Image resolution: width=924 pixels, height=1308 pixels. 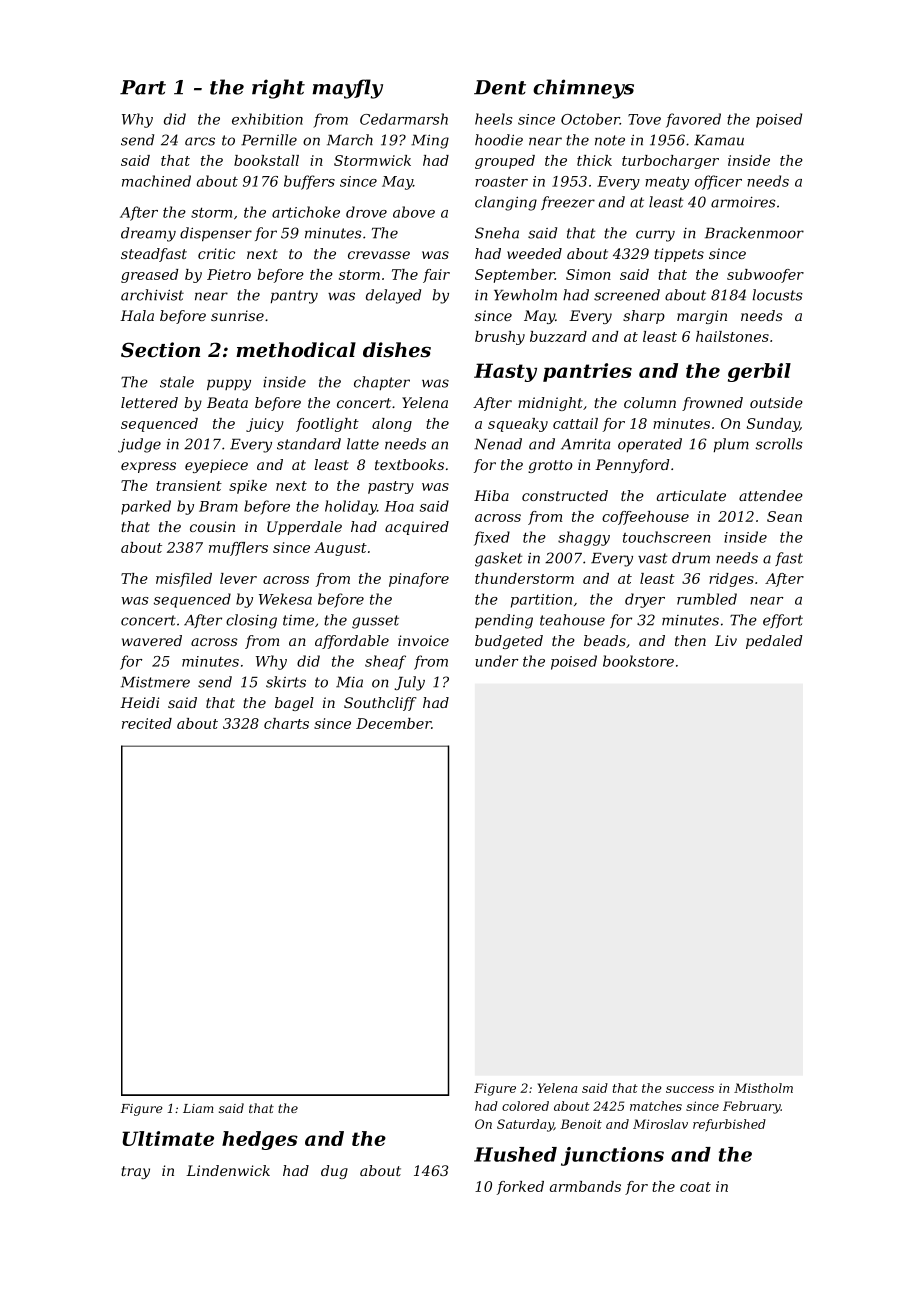 I want to click on above, so click(x=414, y=212).
